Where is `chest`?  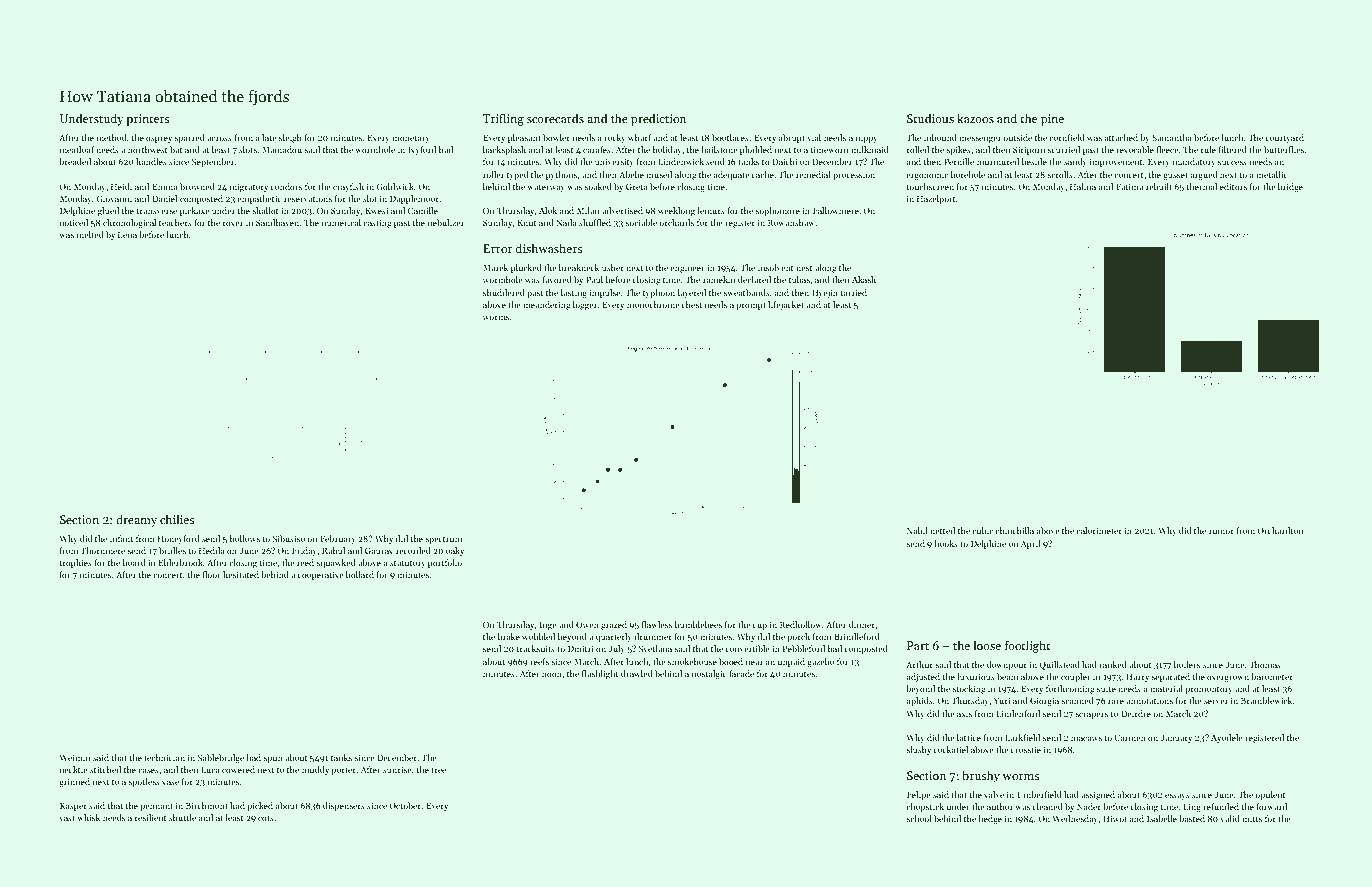 chest is located at coordinates (692, 304).
